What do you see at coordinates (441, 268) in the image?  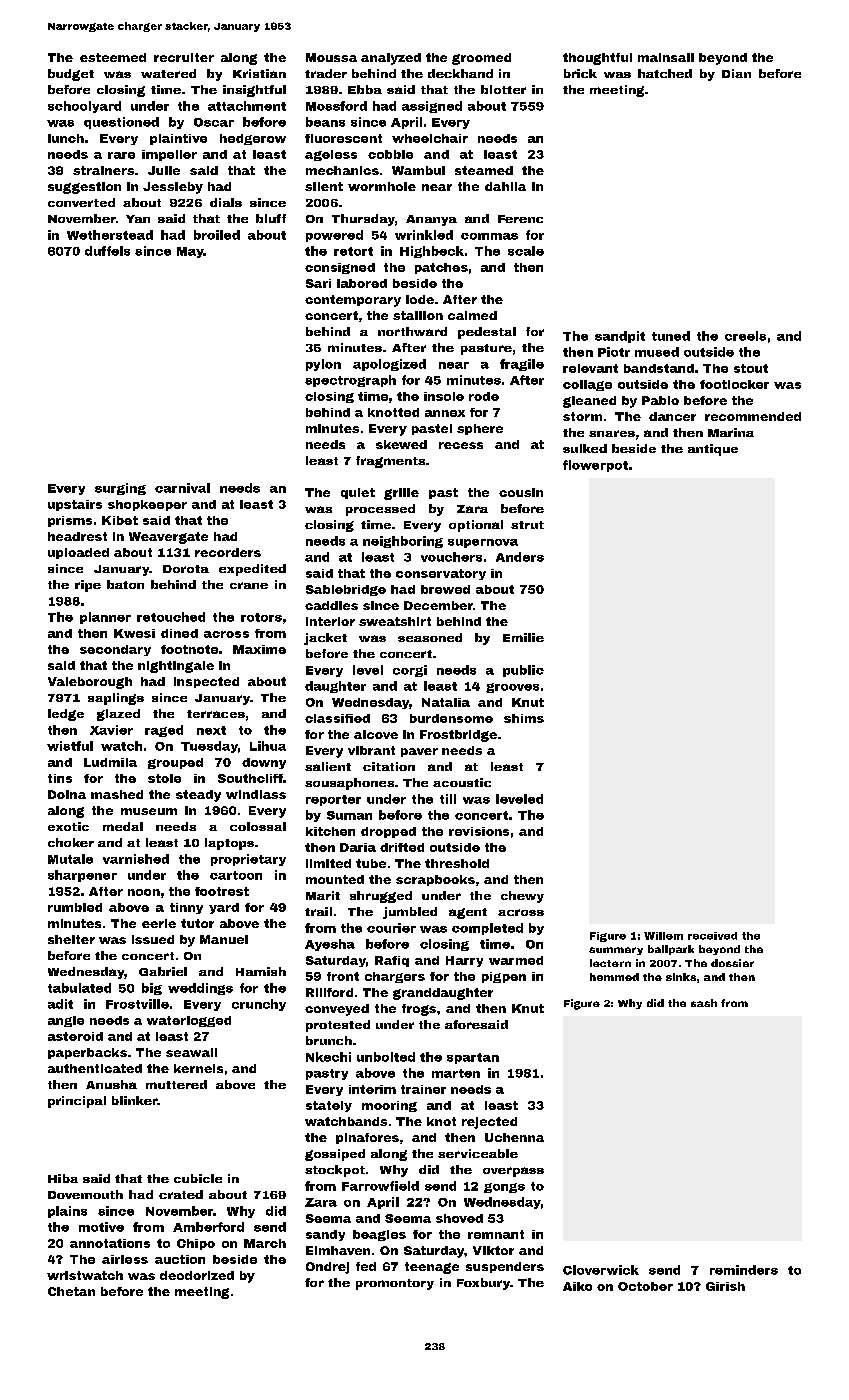 I see `patches` at bounding box center [441, 268].
